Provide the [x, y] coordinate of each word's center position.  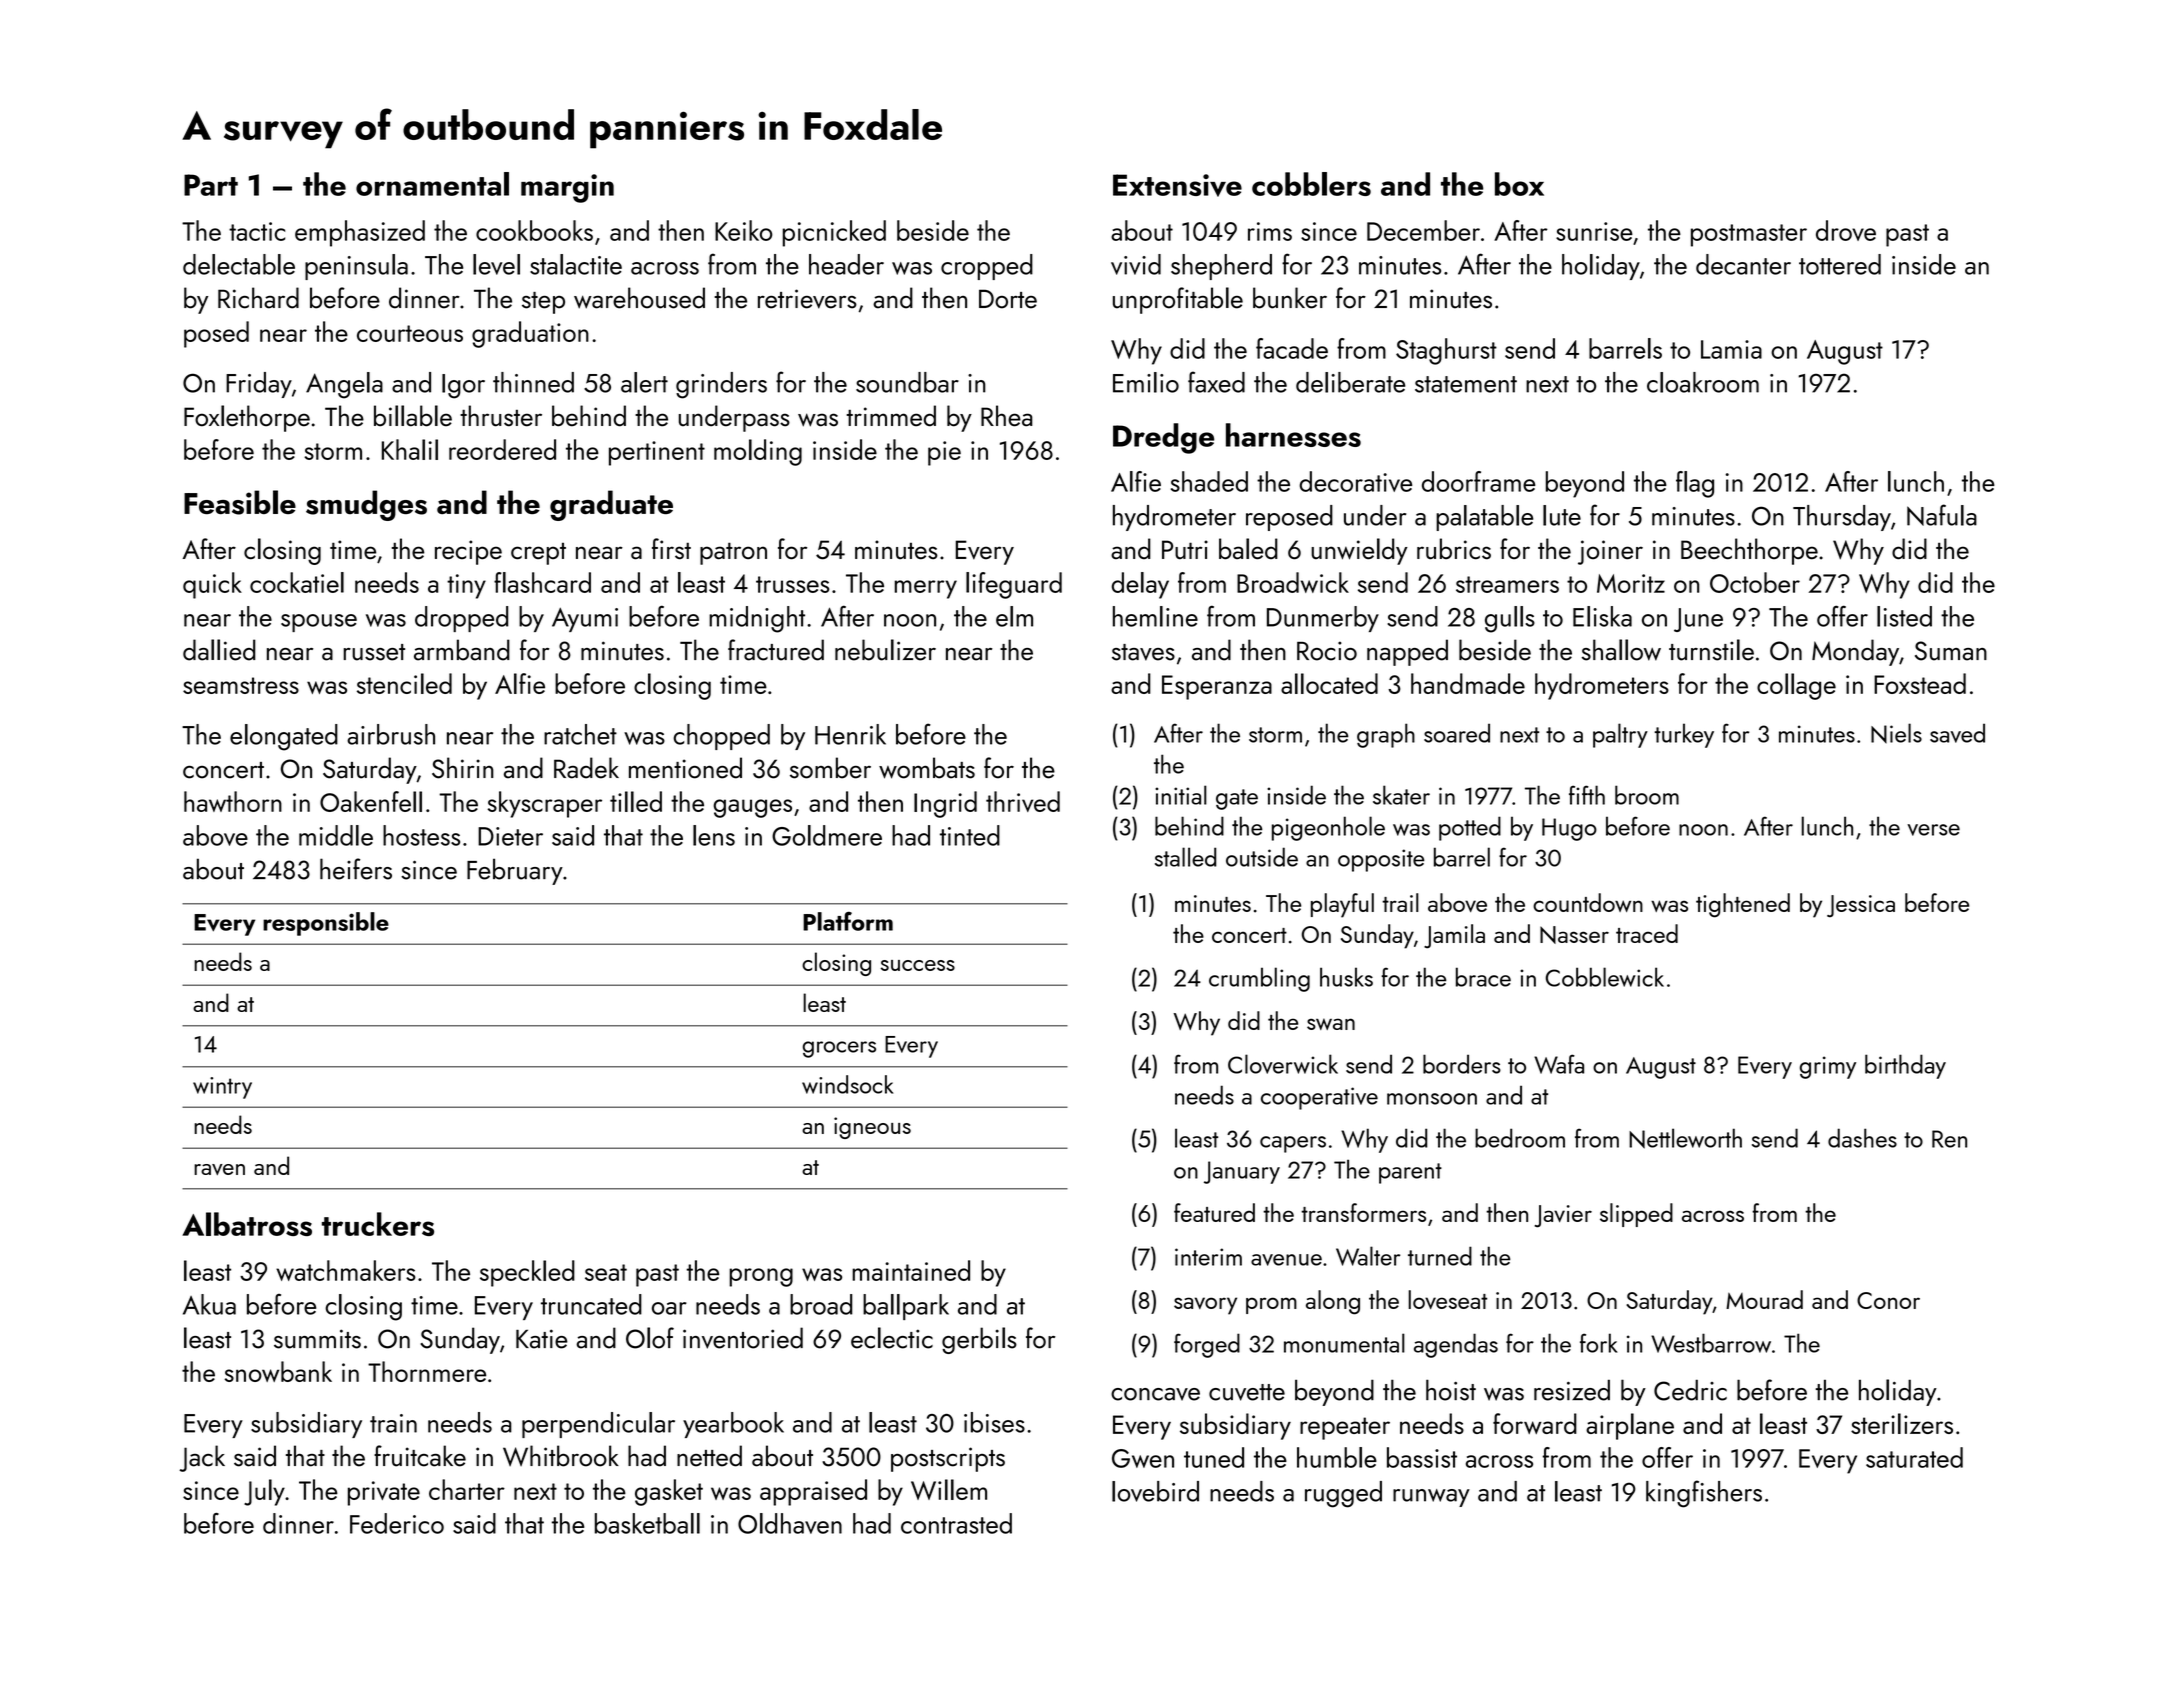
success [918, 965]
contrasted [956, 1523]
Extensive [1177, 185]
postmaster [1749, 235]
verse [1933, 830]
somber [830, 768]
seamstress [241, 685]
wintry [222, 1088]
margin [567, 188]
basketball [647, 1523]
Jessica [1861, 906]
